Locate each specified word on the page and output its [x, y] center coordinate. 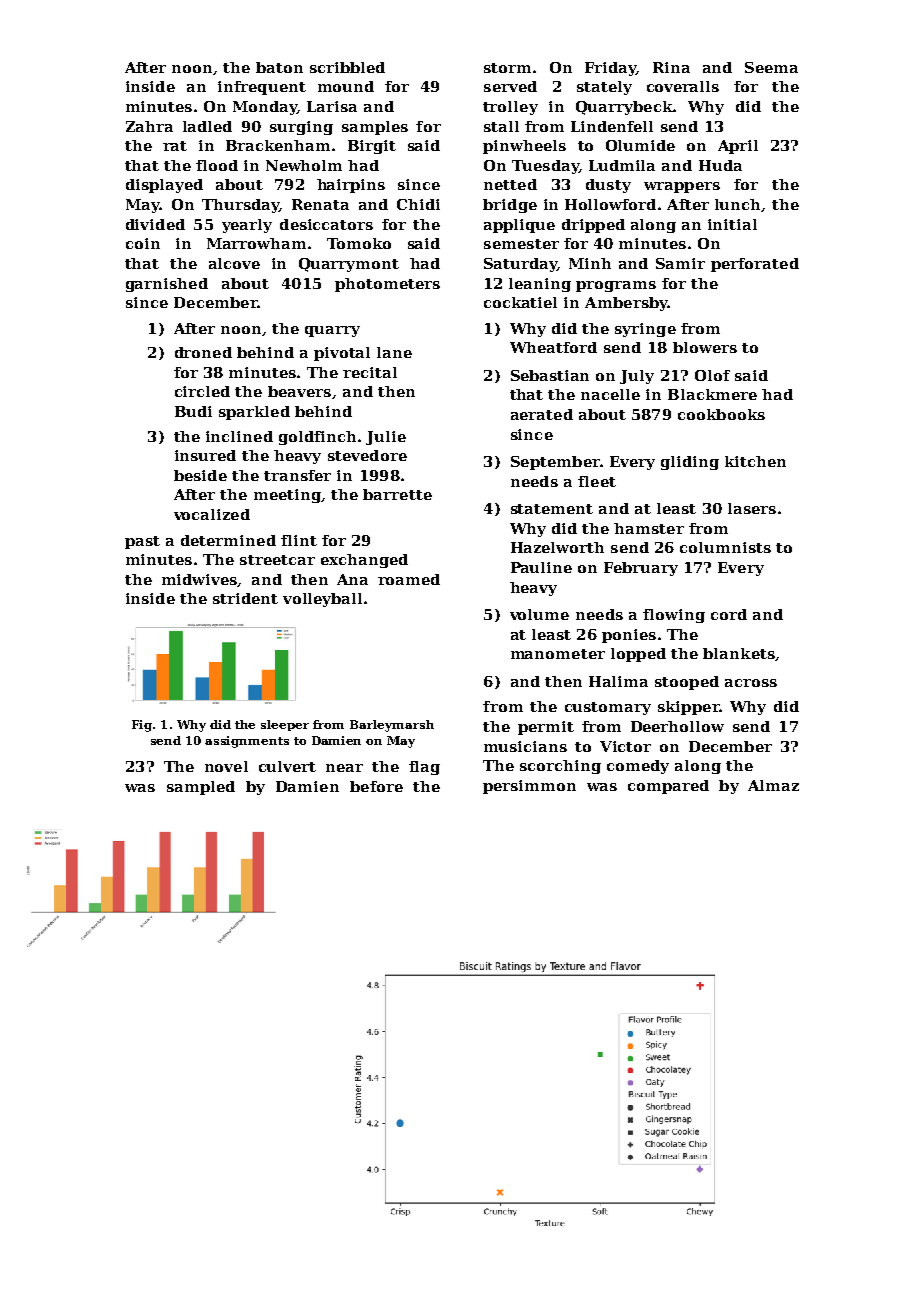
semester [521, 244]
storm [507, 68]
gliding [690, 463]
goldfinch [317, 438]
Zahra [149, 126]
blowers [705, 347]
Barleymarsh [392, 726]
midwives [199, 579]
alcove [234, 263]
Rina [671, 67]
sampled [201, 788]
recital [370, 372]
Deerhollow [677, 726]
